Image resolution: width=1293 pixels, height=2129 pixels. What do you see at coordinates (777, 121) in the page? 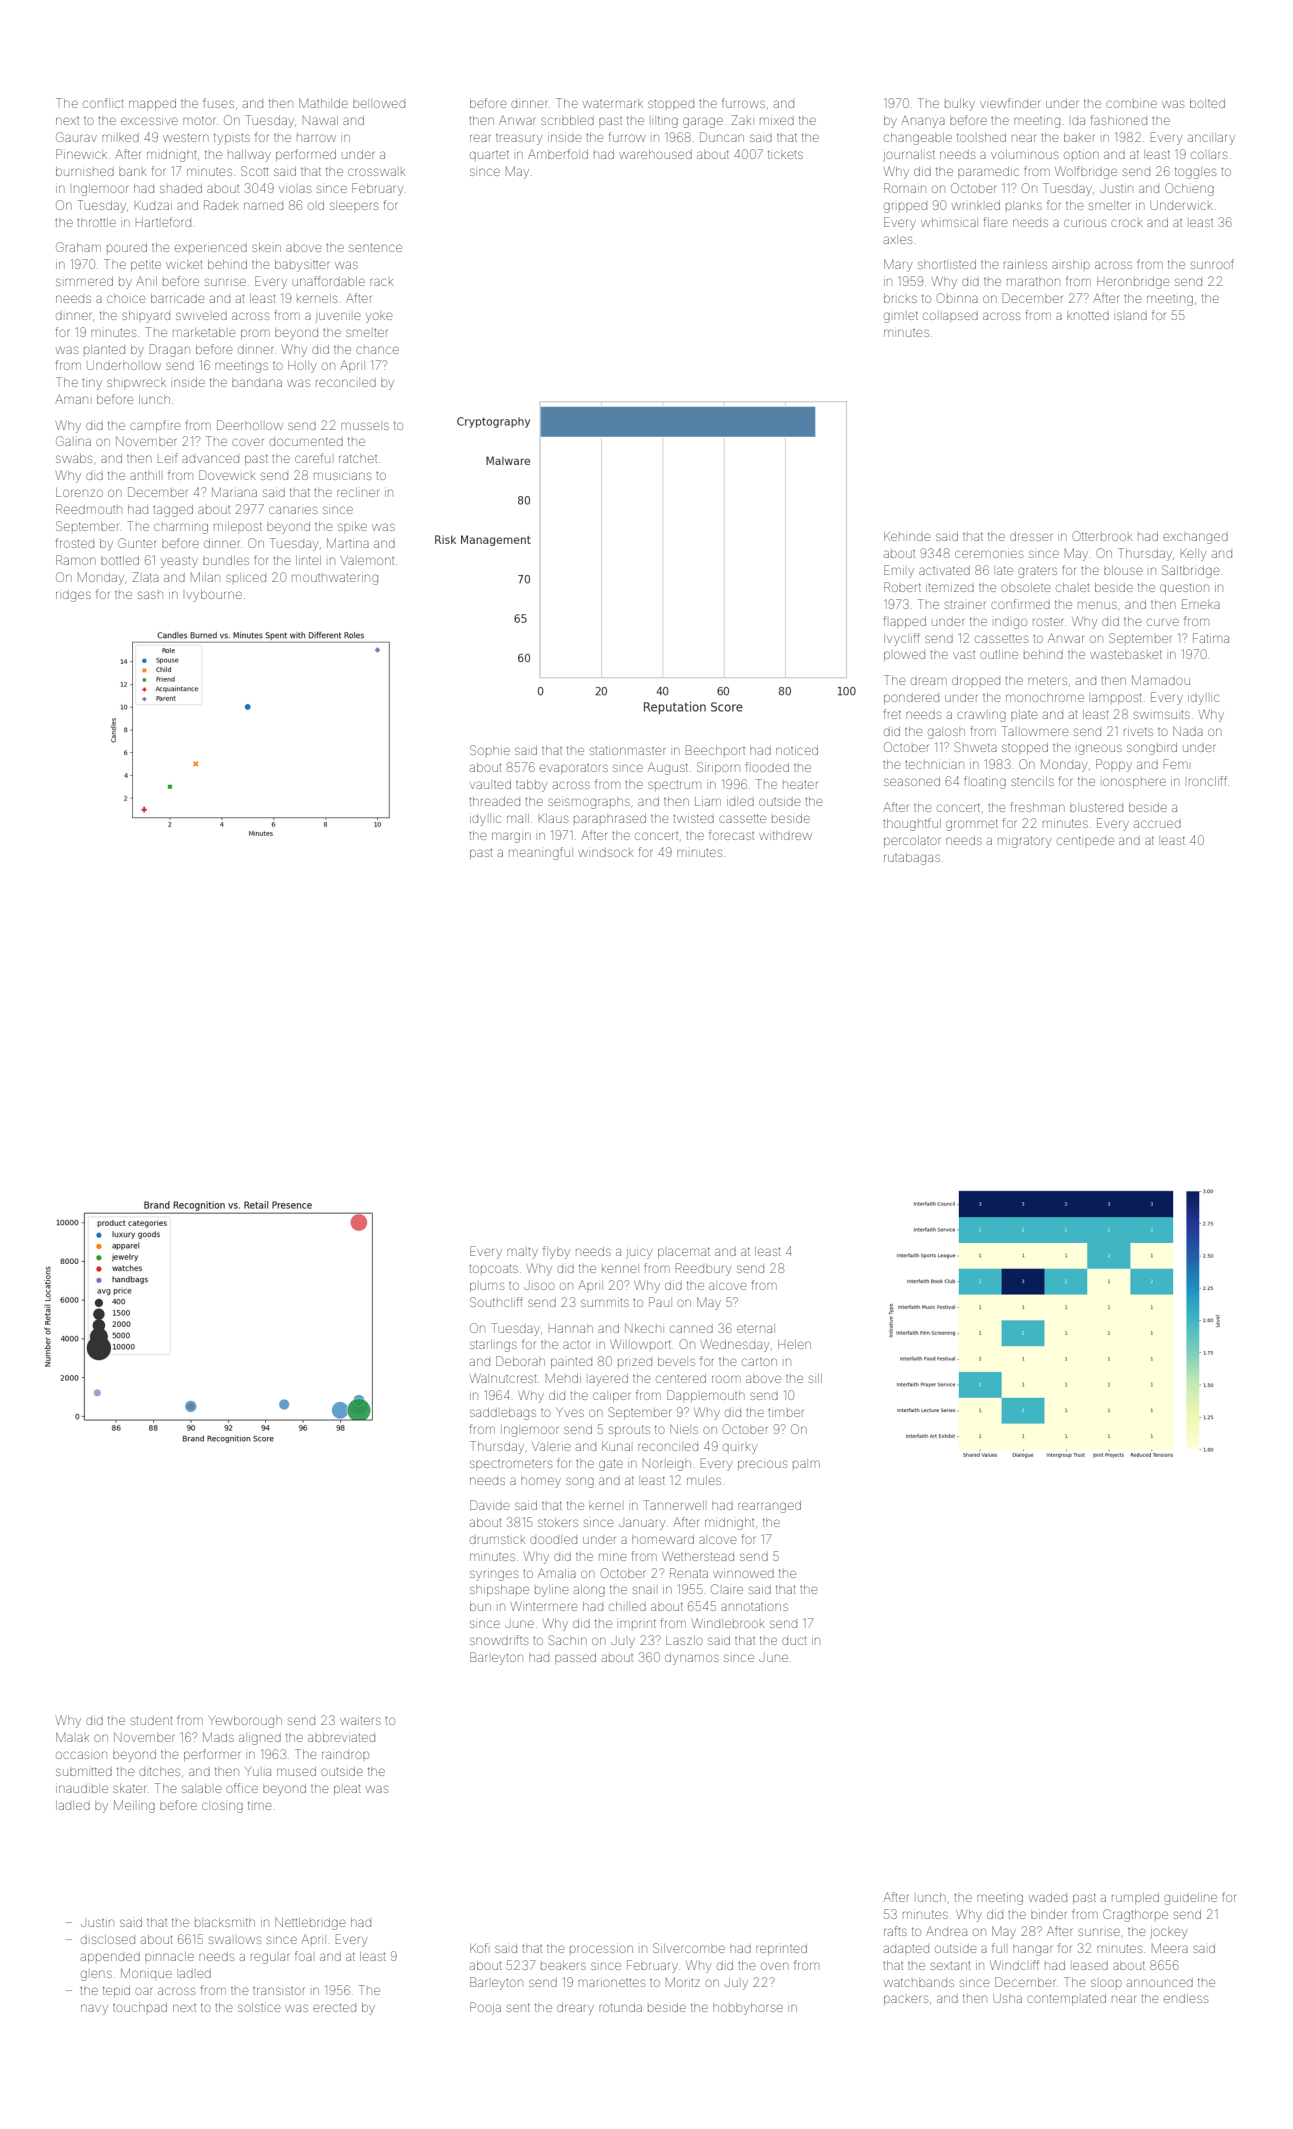
I see `mixed` at bounding box center [777, 121].
